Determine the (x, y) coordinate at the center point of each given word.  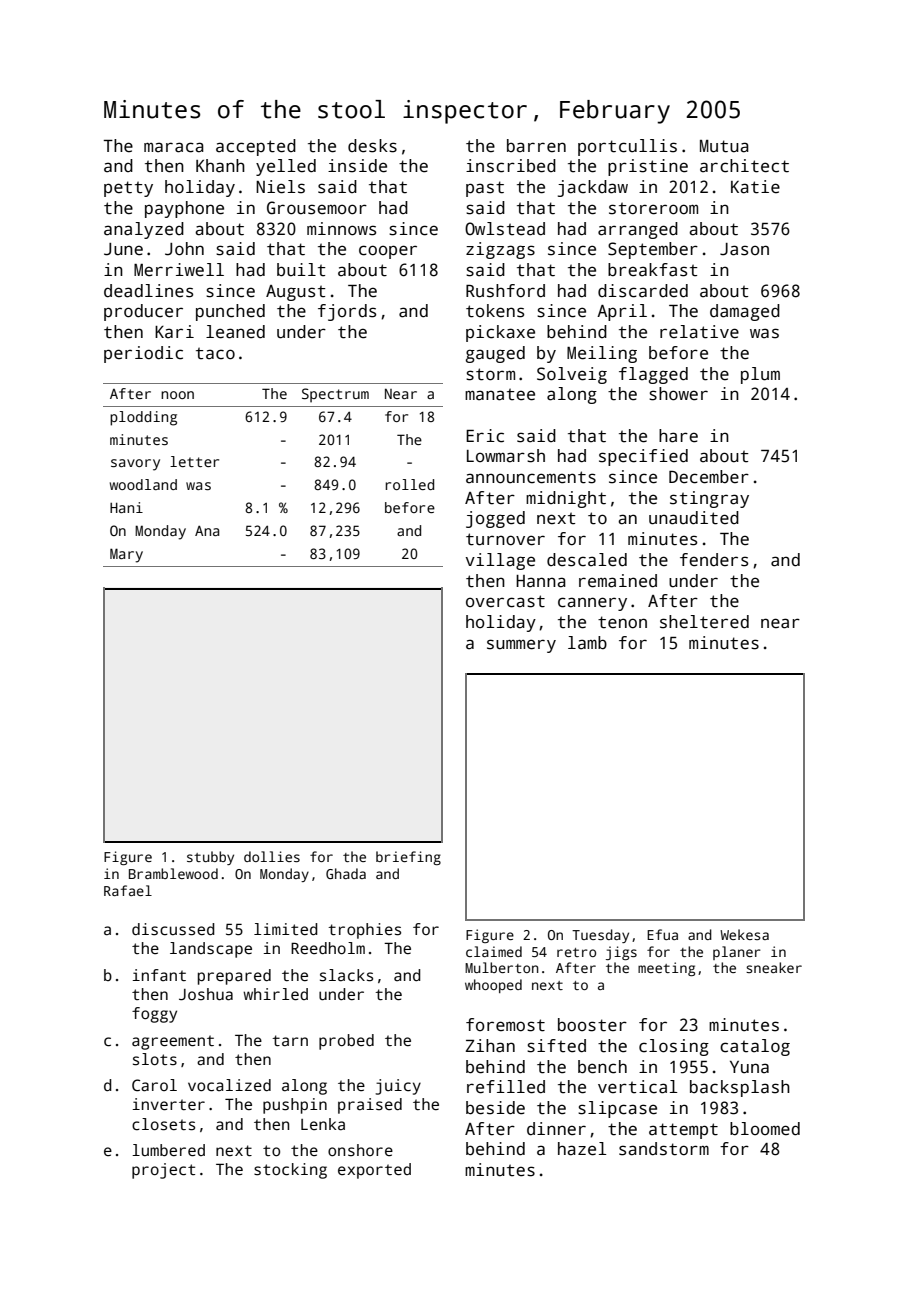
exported (374, 1171)
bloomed (765, 1129)
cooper (388, 252)
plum (760, 375)
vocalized (229, 1085)
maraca (174, 147)
